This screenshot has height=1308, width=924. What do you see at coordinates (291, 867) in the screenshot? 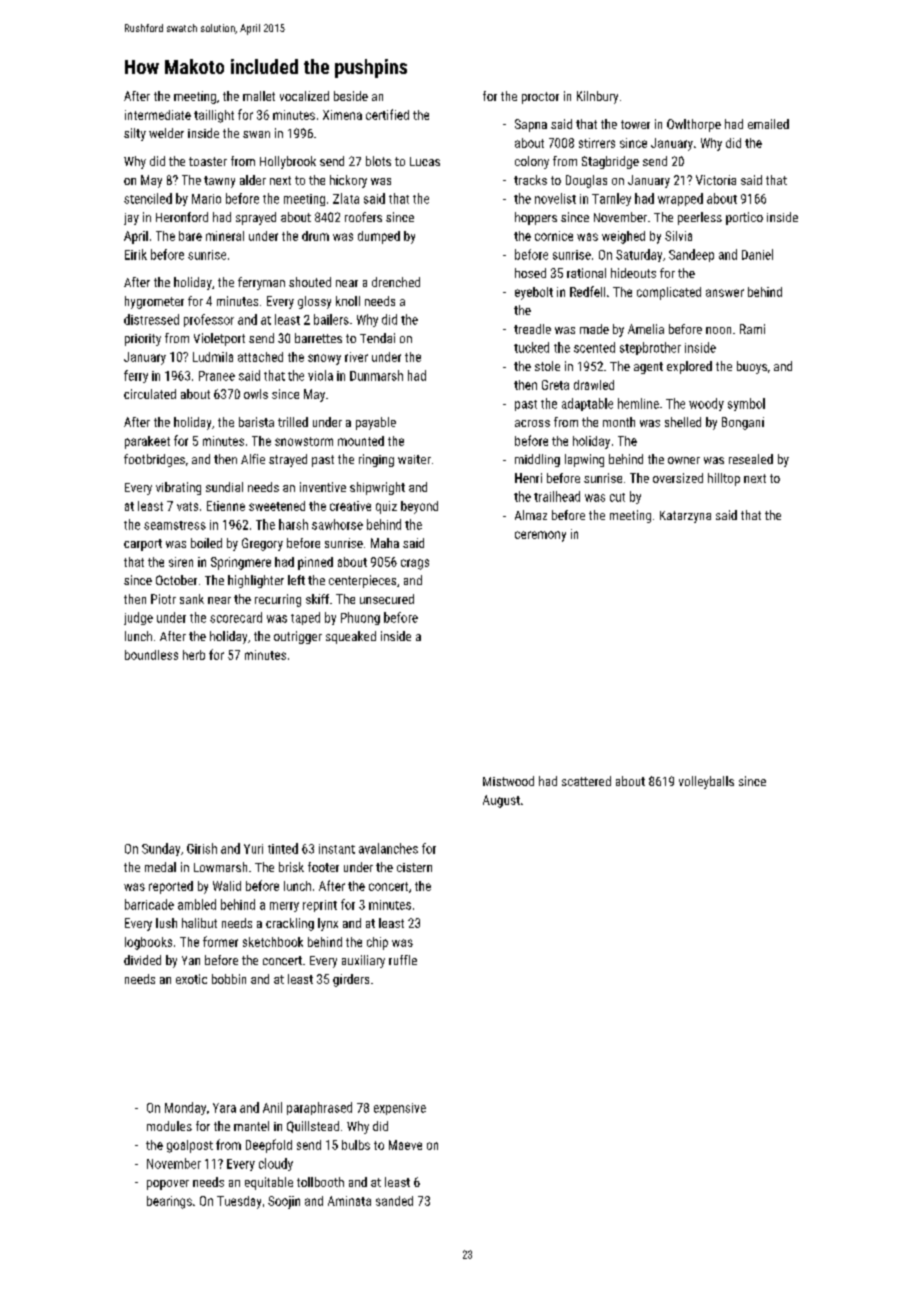
I see `brisk` at bounding box center [291, 867].
